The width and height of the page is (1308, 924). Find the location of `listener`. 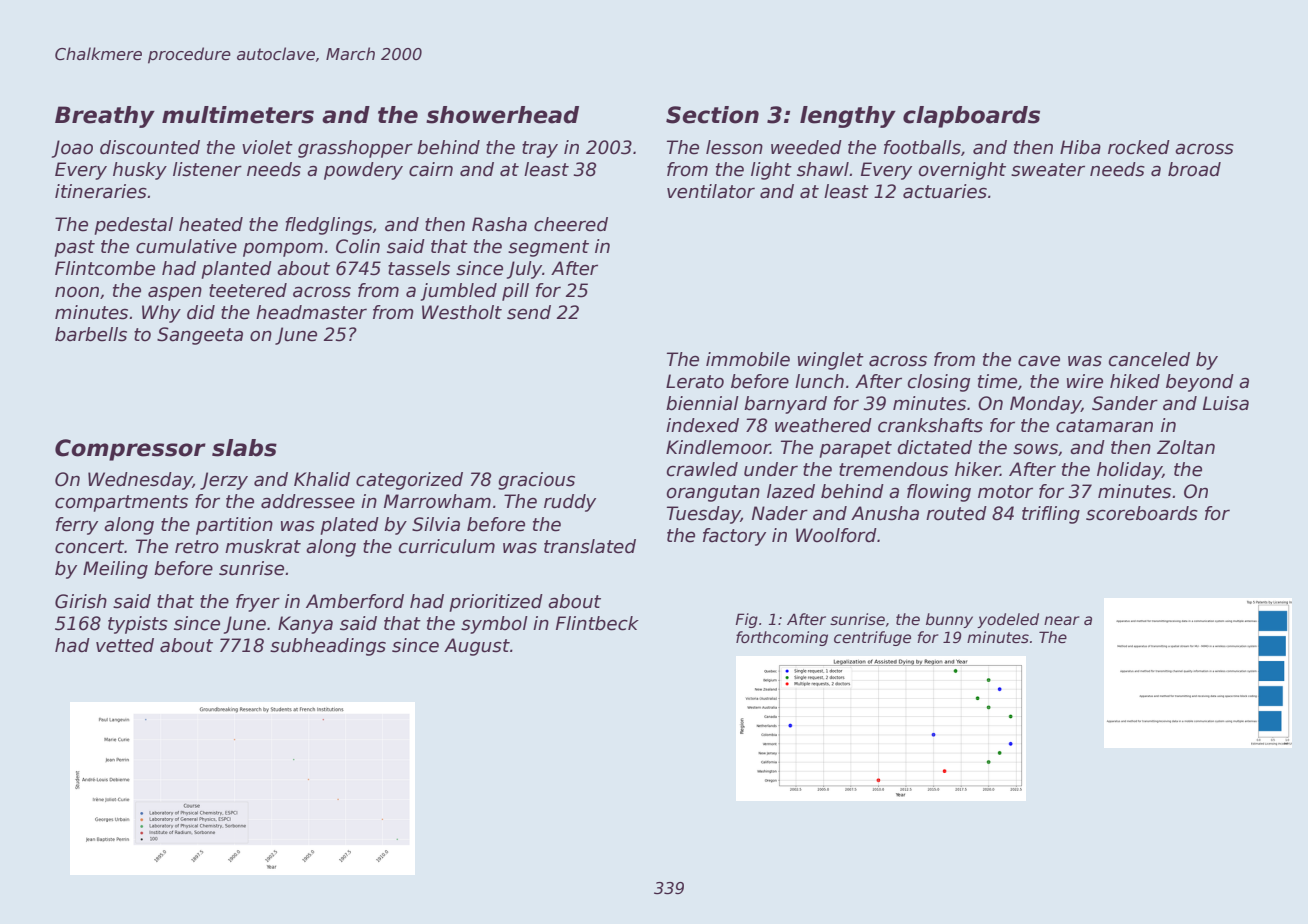

listener is located at coordinates (207, 169).
